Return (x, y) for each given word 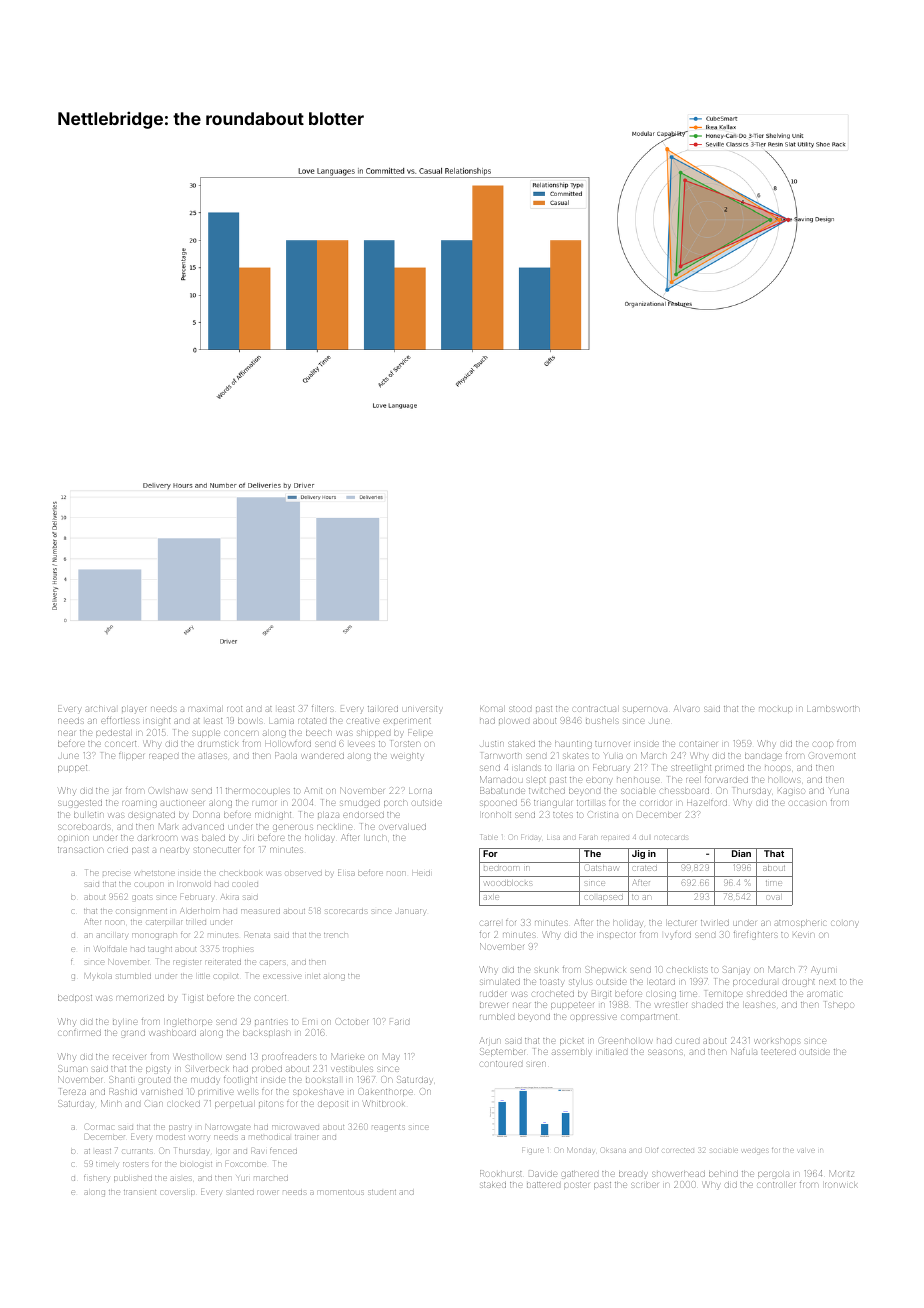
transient (140, 1192)
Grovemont (832, 756)
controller (776, 1185)
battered (543, 1185)
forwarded (726, 780)
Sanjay (736, 970)
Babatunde (502, 790)
